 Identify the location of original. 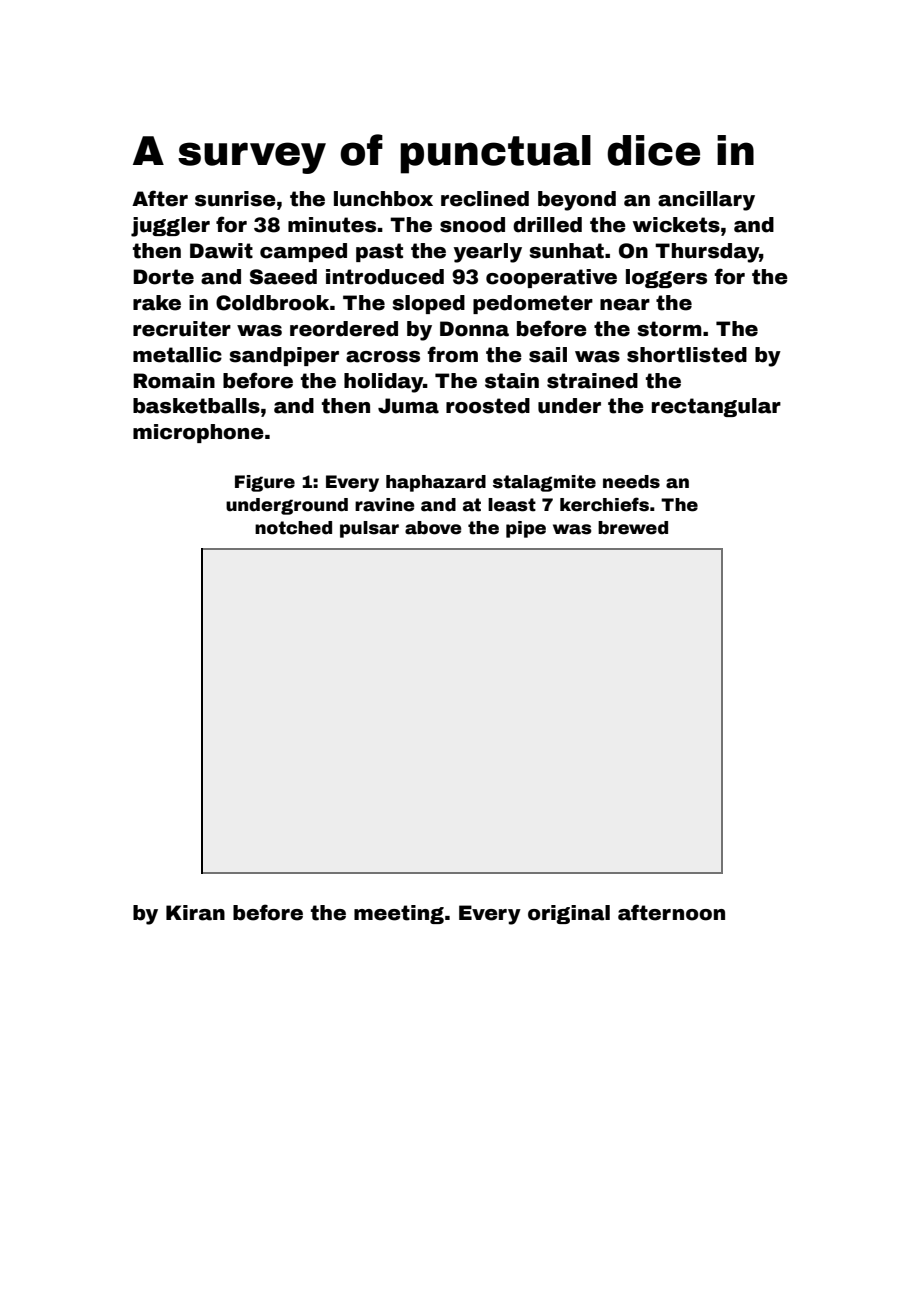
(569, 914).
